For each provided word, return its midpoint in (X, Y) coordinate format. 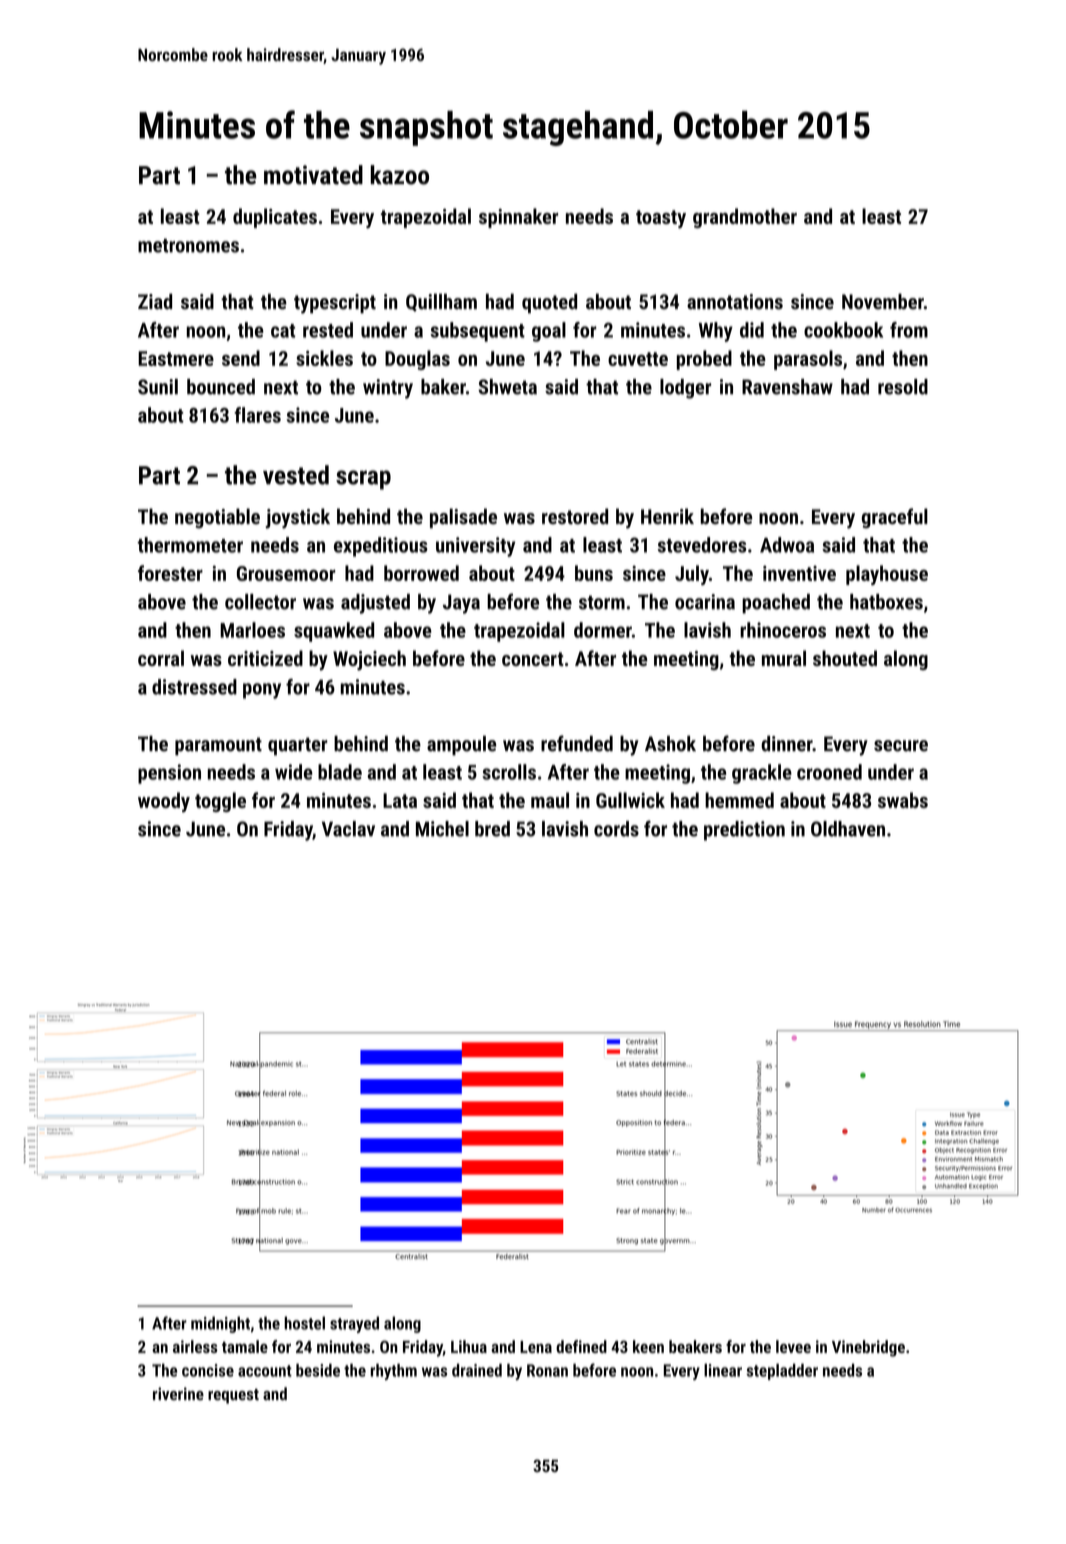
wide (294, 772)
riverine (178, 1393)
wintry (388, 389)
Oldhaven (848, 829)
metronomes (188, 246)
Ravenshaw (787, 387)
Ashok (670, 744)
